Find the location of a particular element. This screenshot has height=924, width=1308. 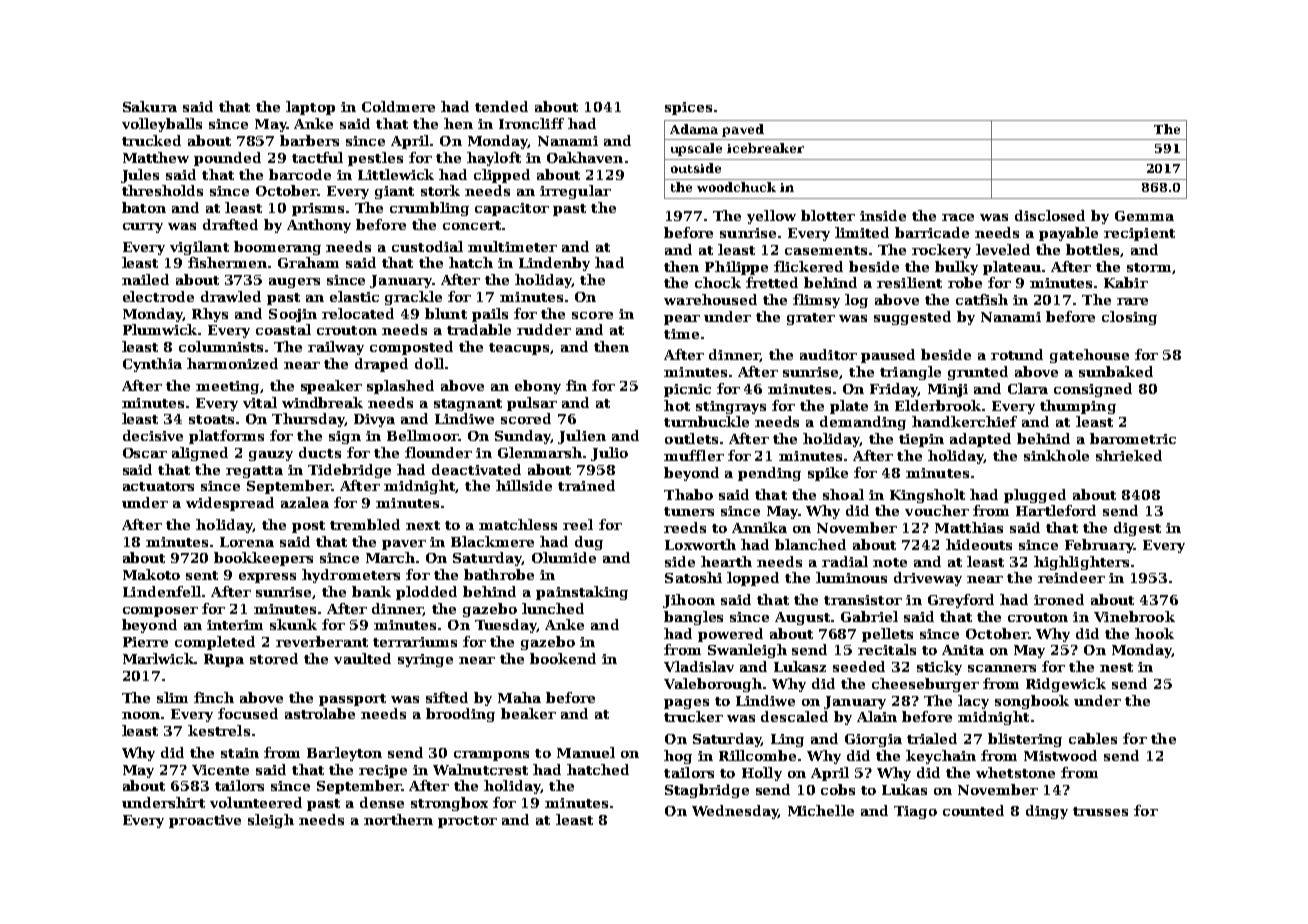

slim is located at coordinates (172, 697).
